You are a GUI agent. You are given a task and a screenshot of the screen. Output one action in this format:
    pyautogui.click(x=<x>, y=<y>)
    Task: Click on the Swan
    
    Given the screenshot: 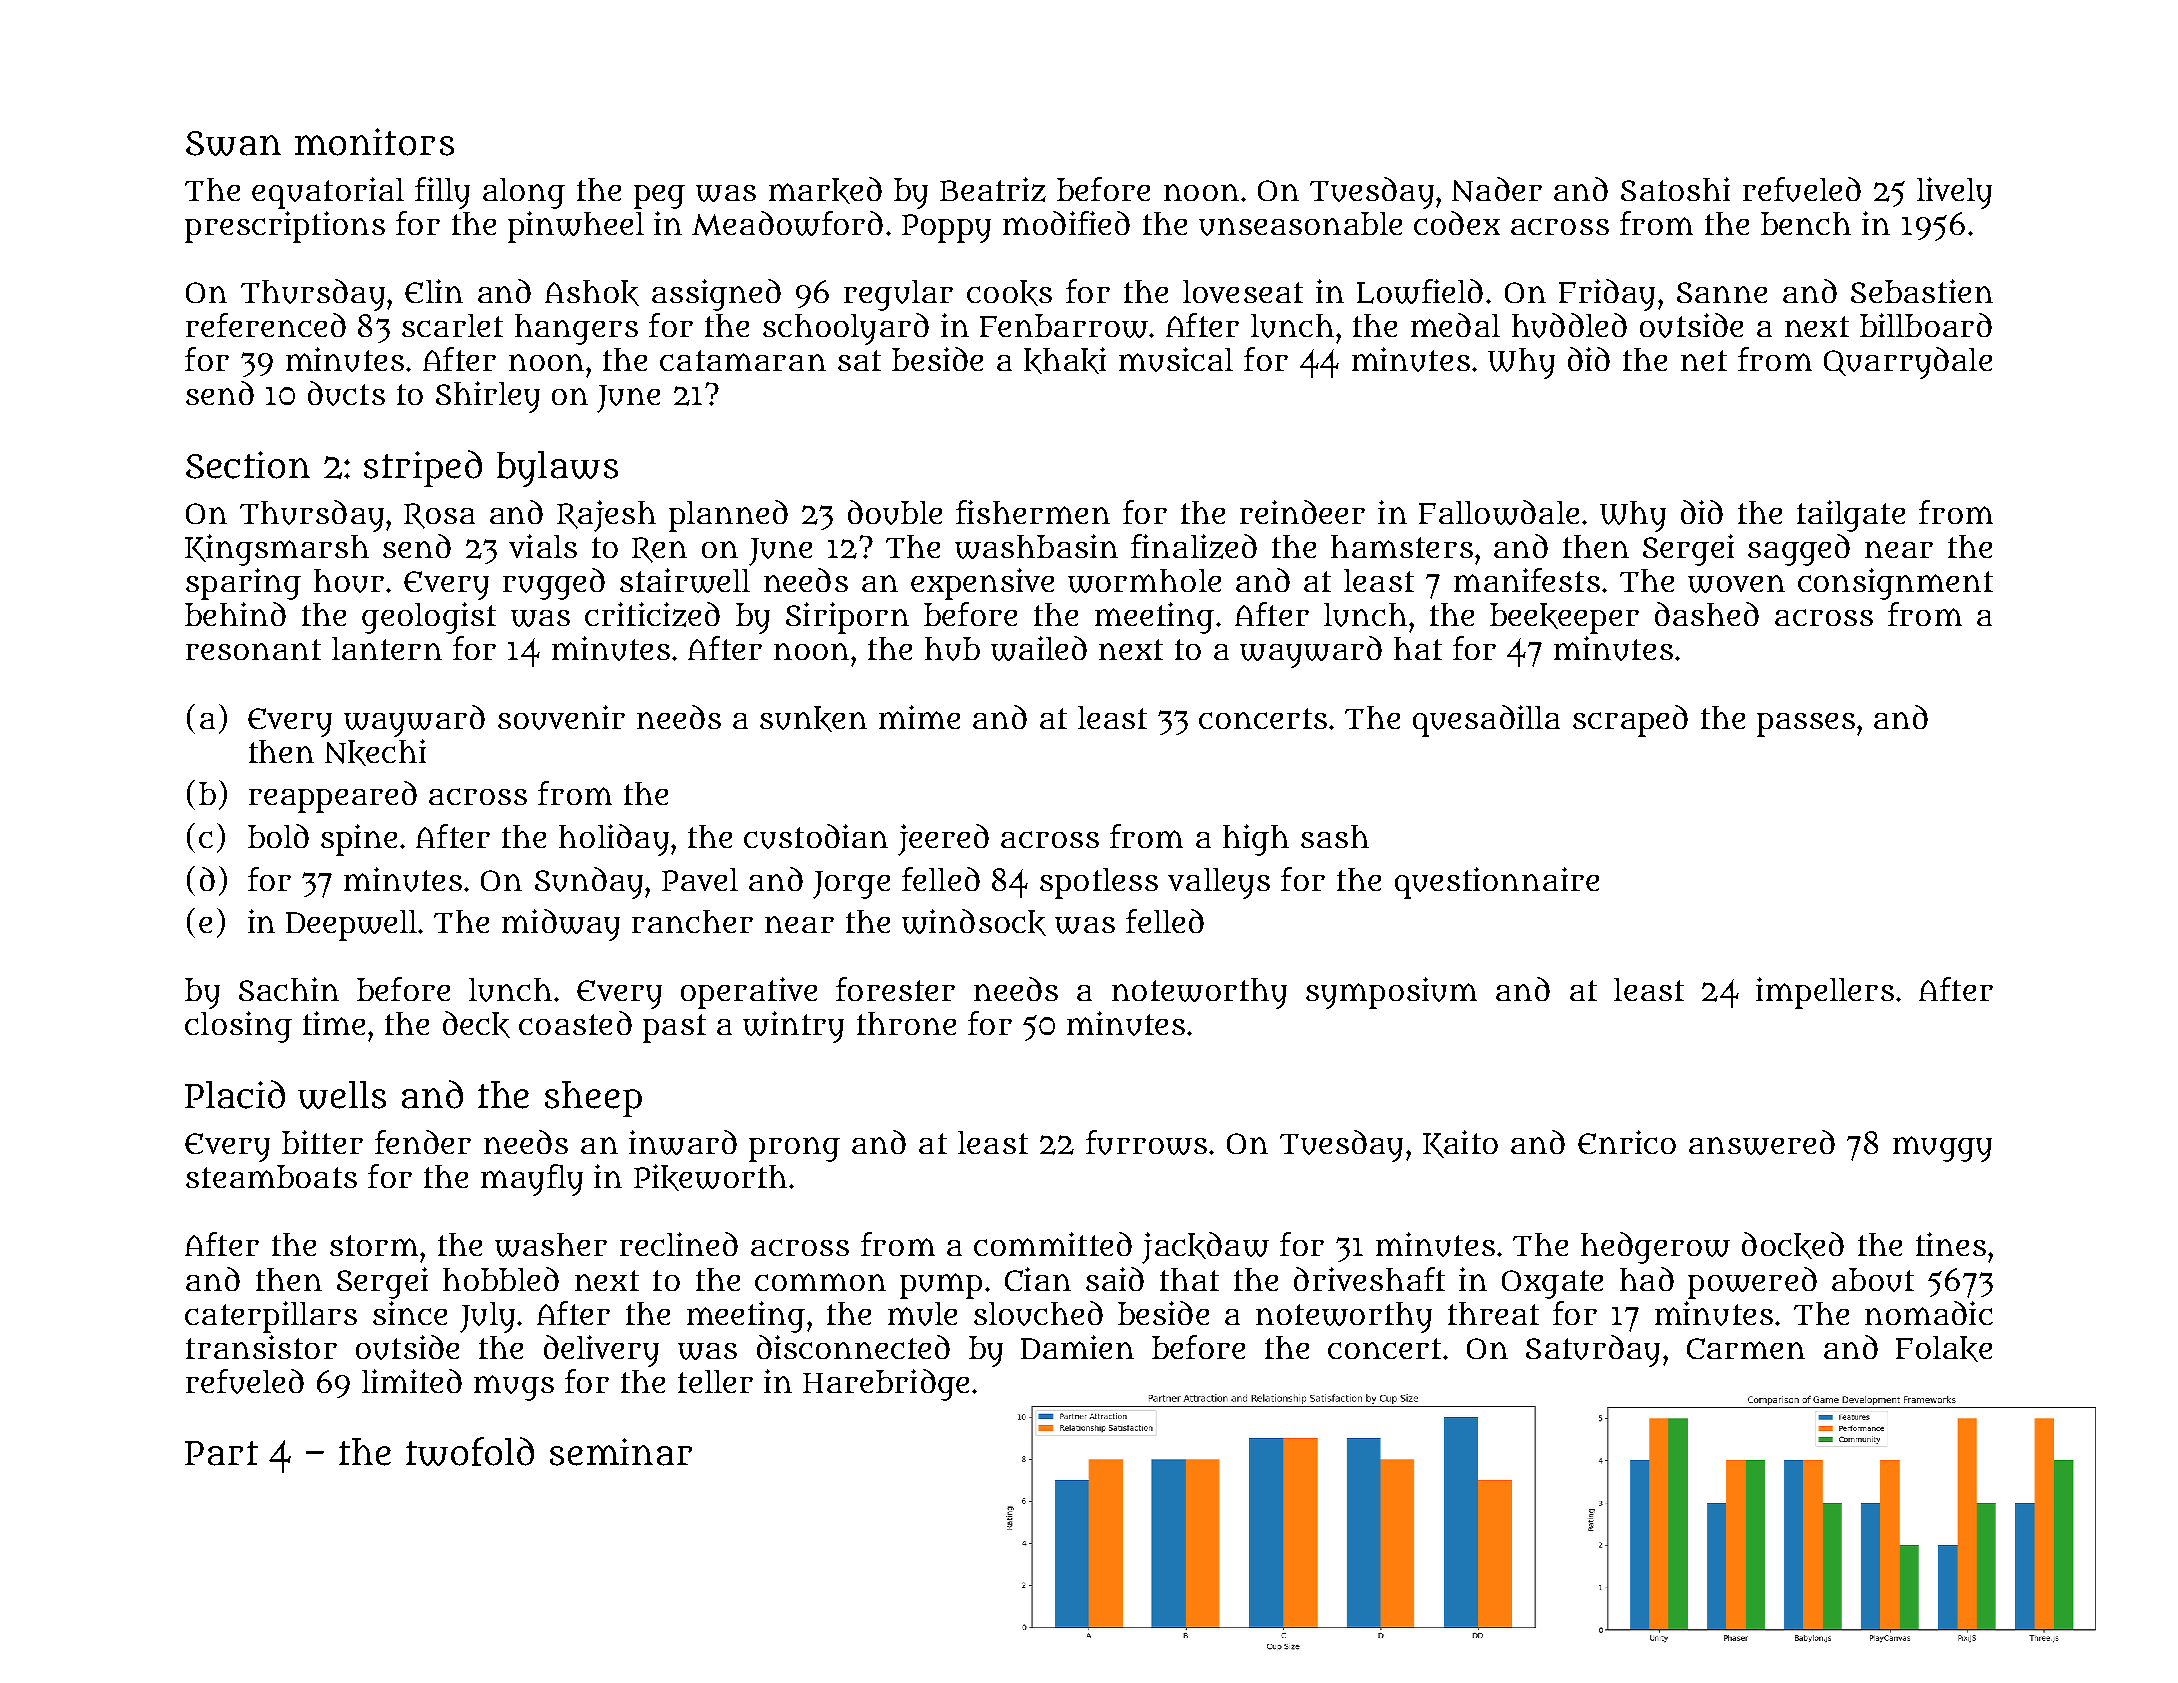 What is the action you would take?
    pyautogui.click(x=233, y=143)
